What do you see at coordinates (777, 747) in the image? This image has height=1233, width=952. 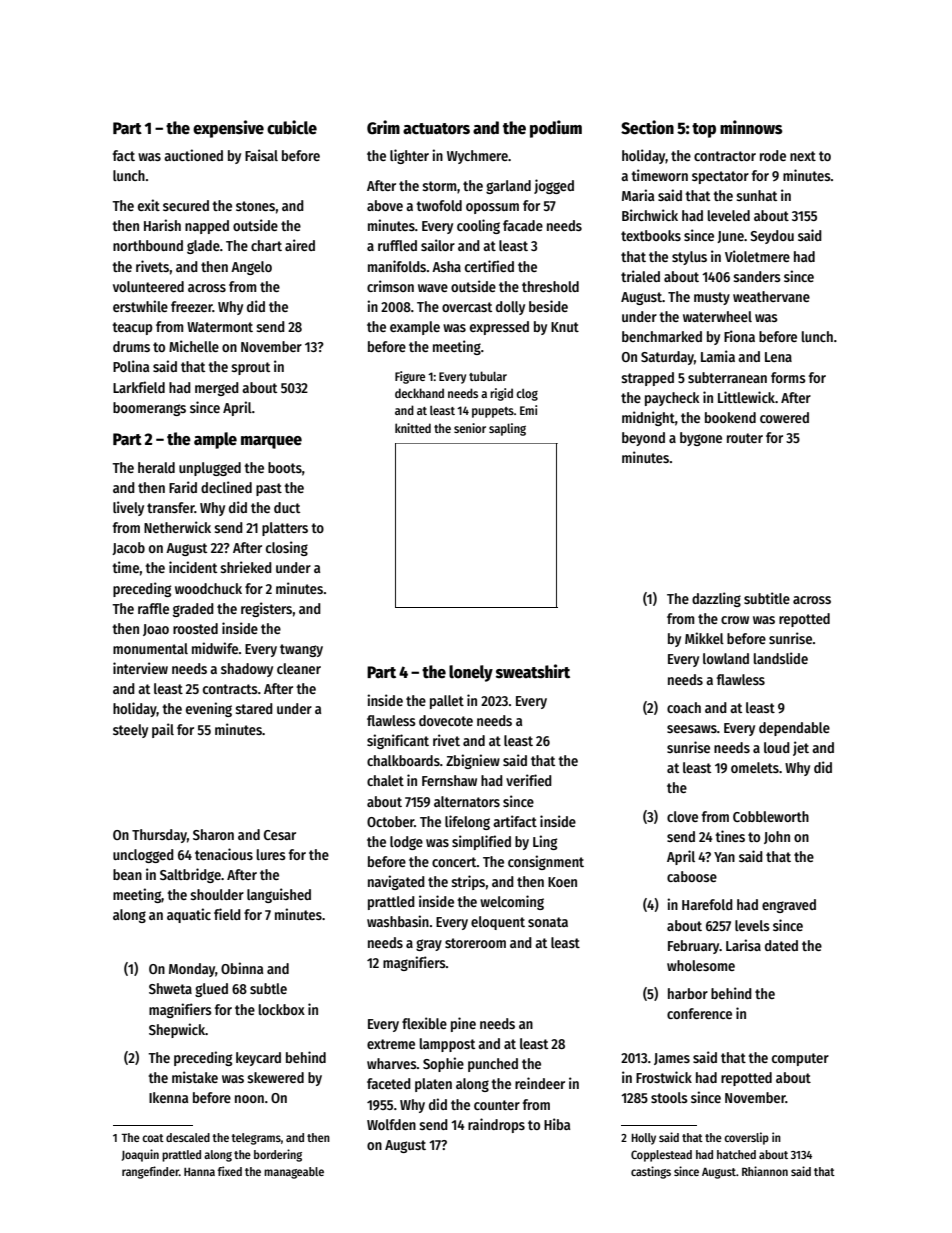 I see `loud` at bounding box center [777, 747].
